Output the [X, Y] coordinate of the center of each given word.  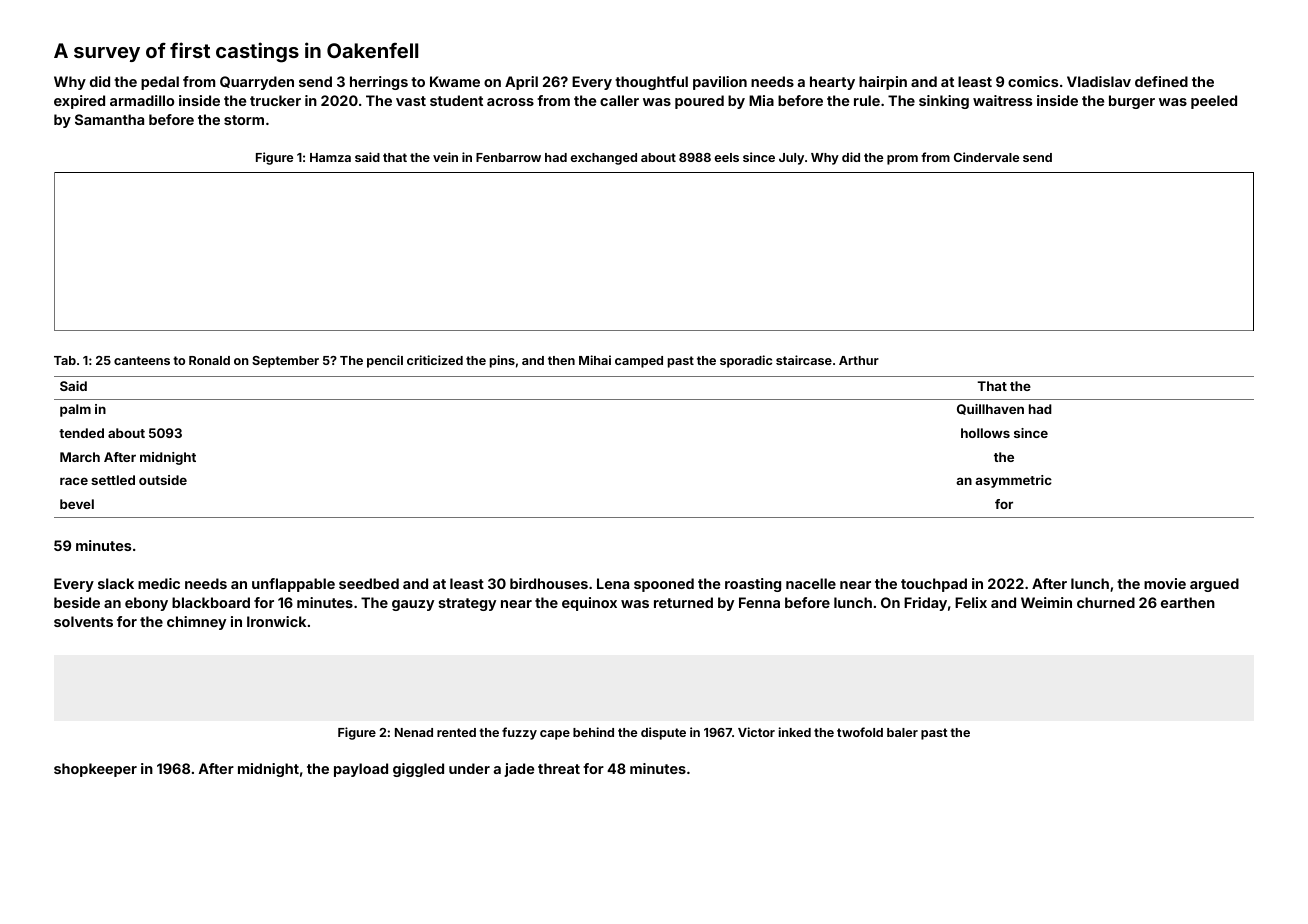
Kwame [455, 81]
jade [519, 770]
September [285, 362]
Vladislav [1099, 81]
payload [361, 770]
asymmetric [1014, 481]
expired [79, 102]
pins [502, 361]
